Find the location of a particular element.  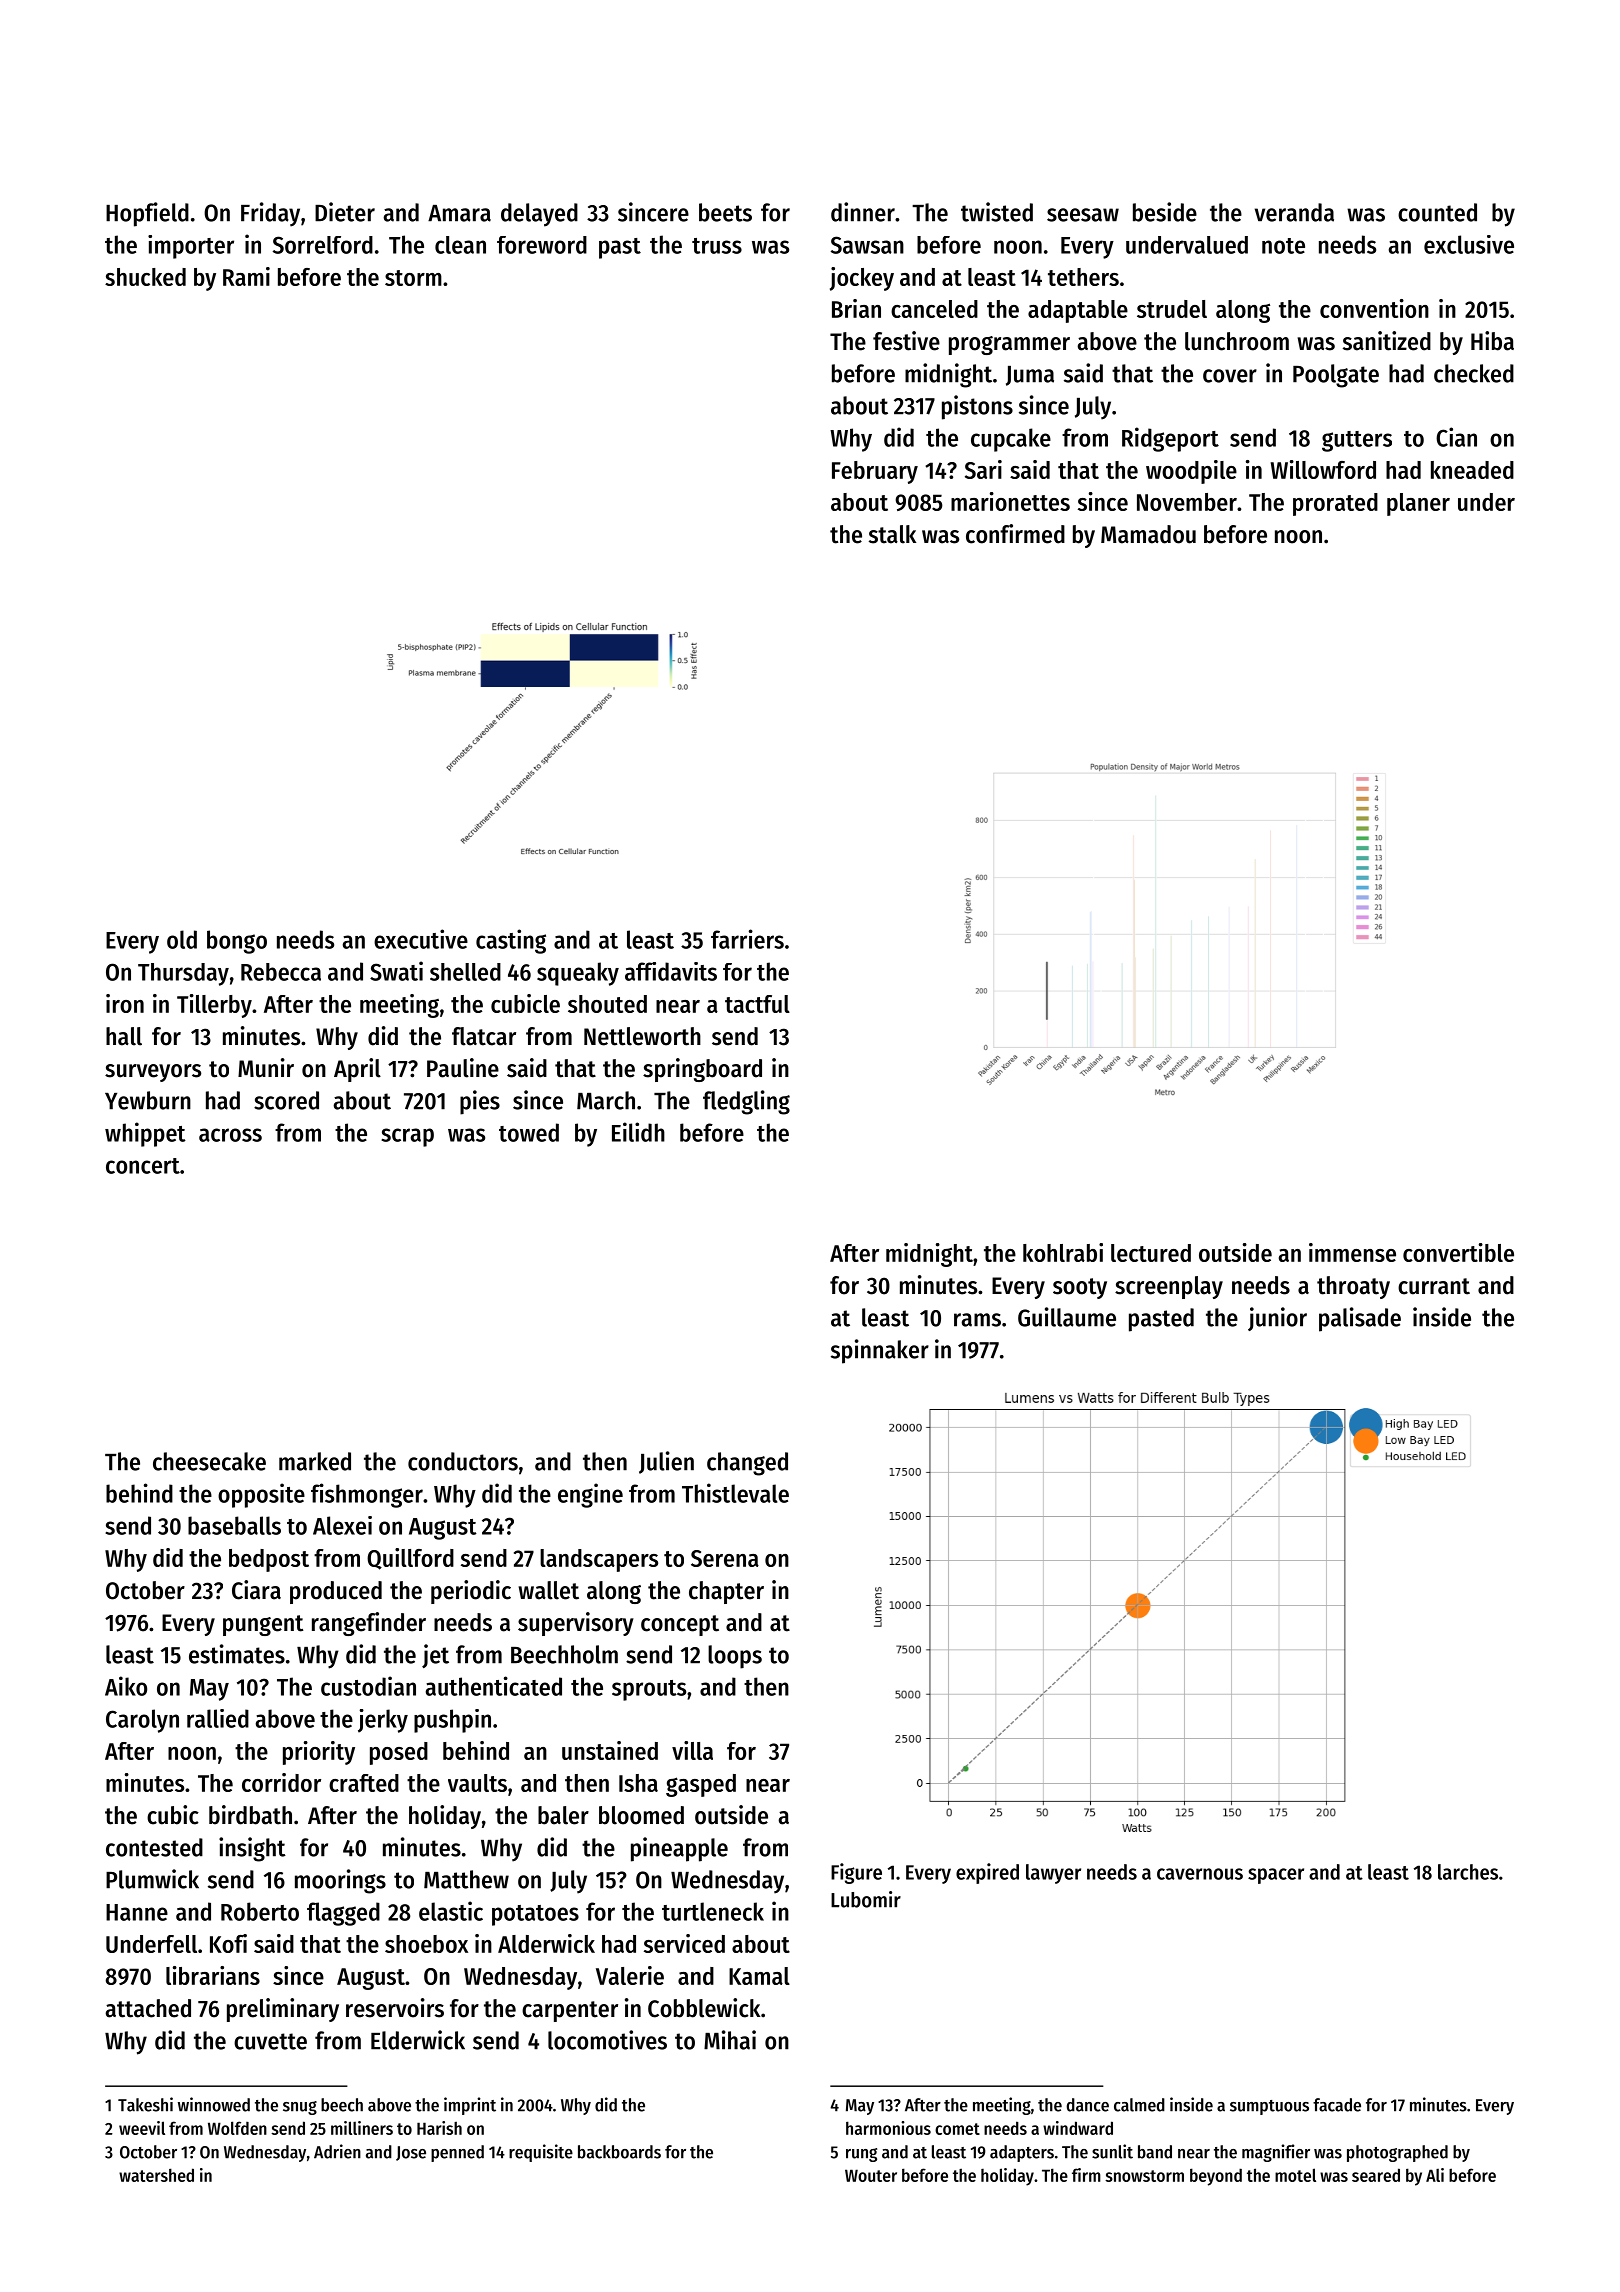

iron is located at coordinates (125, 1003).
